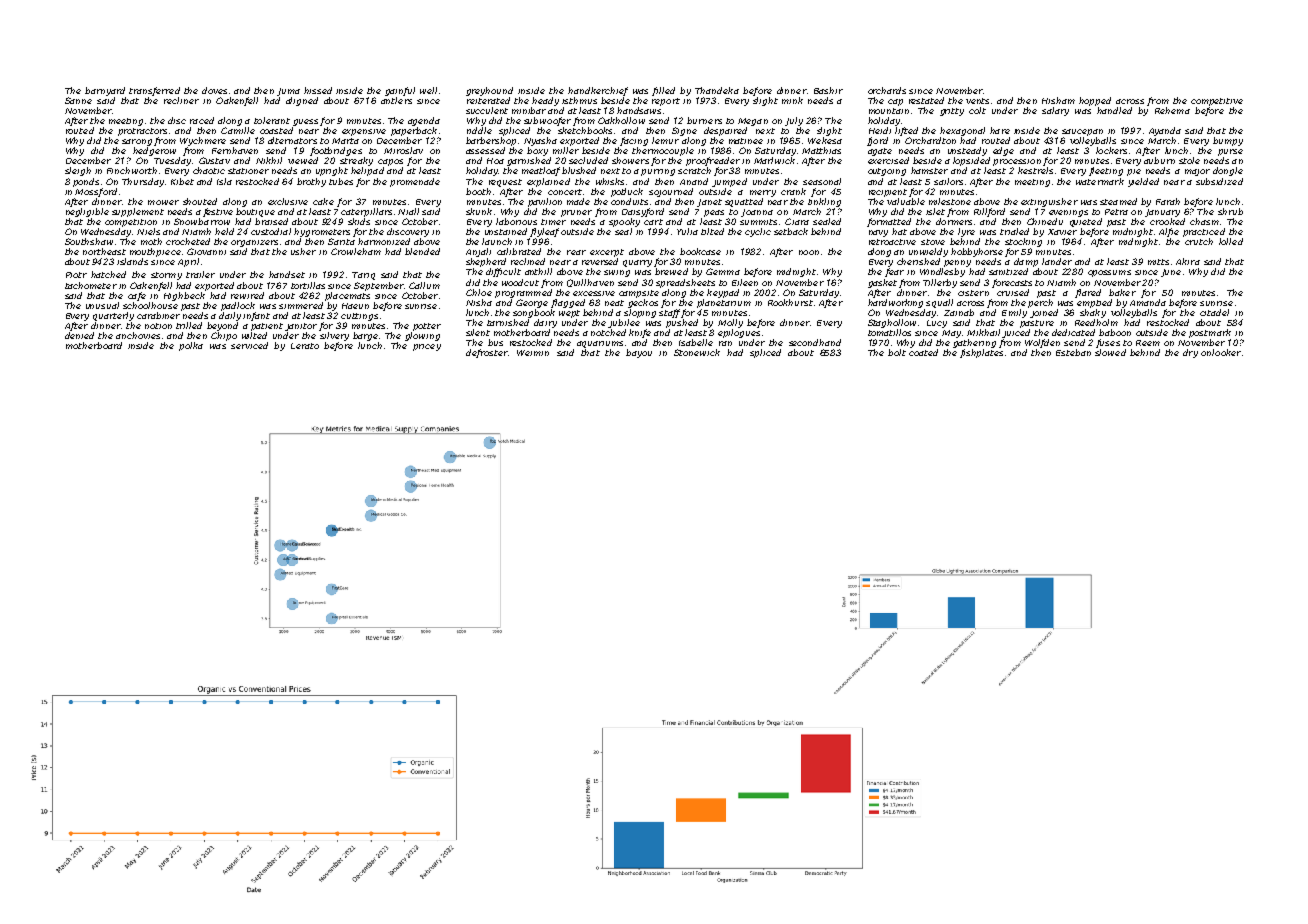 The height and width of the screenshot is (924, 1308). I want to click on Wekesa, so click(825, 140).
